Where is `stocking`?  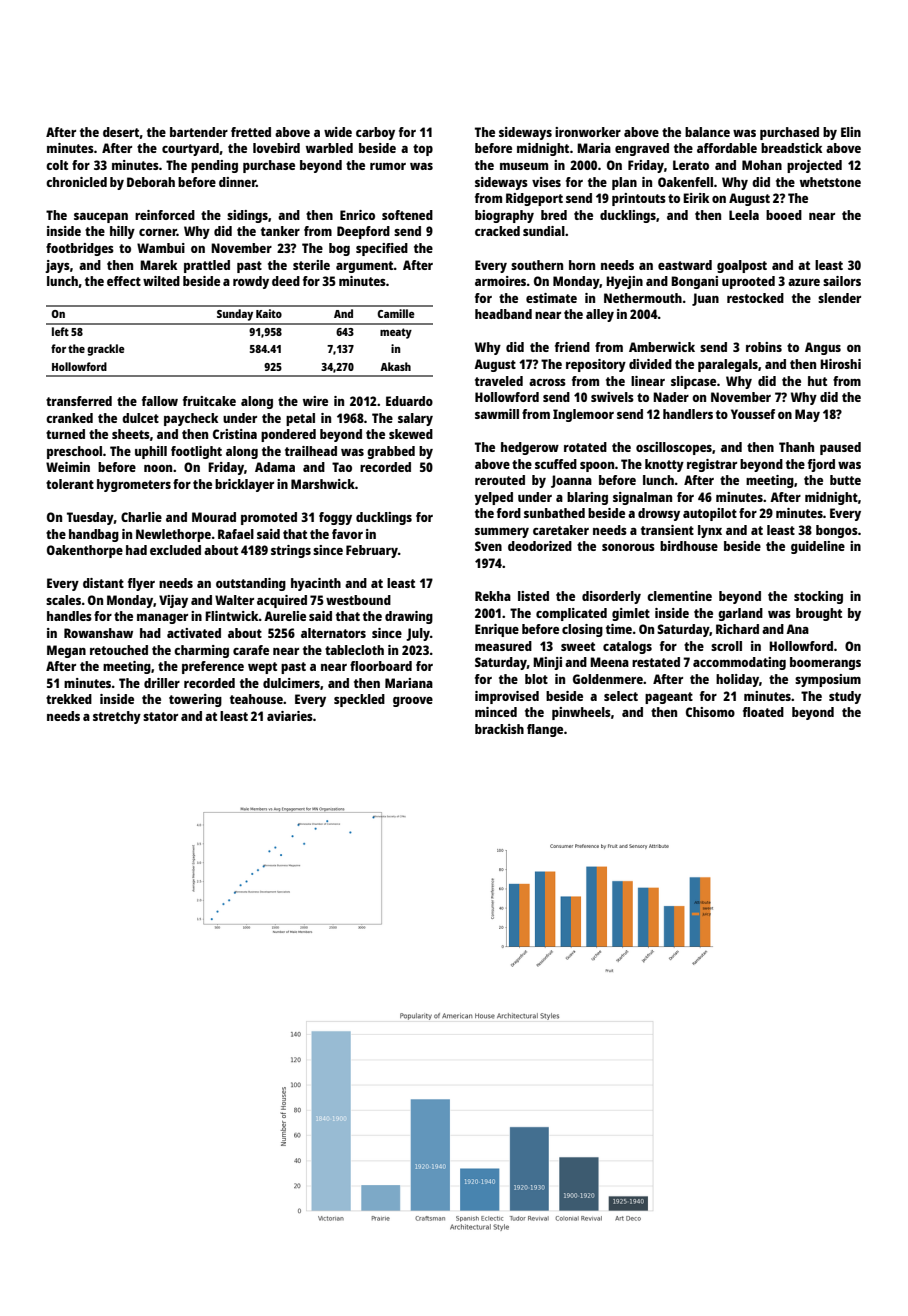 stocking is located at coordinates (818, 597).
